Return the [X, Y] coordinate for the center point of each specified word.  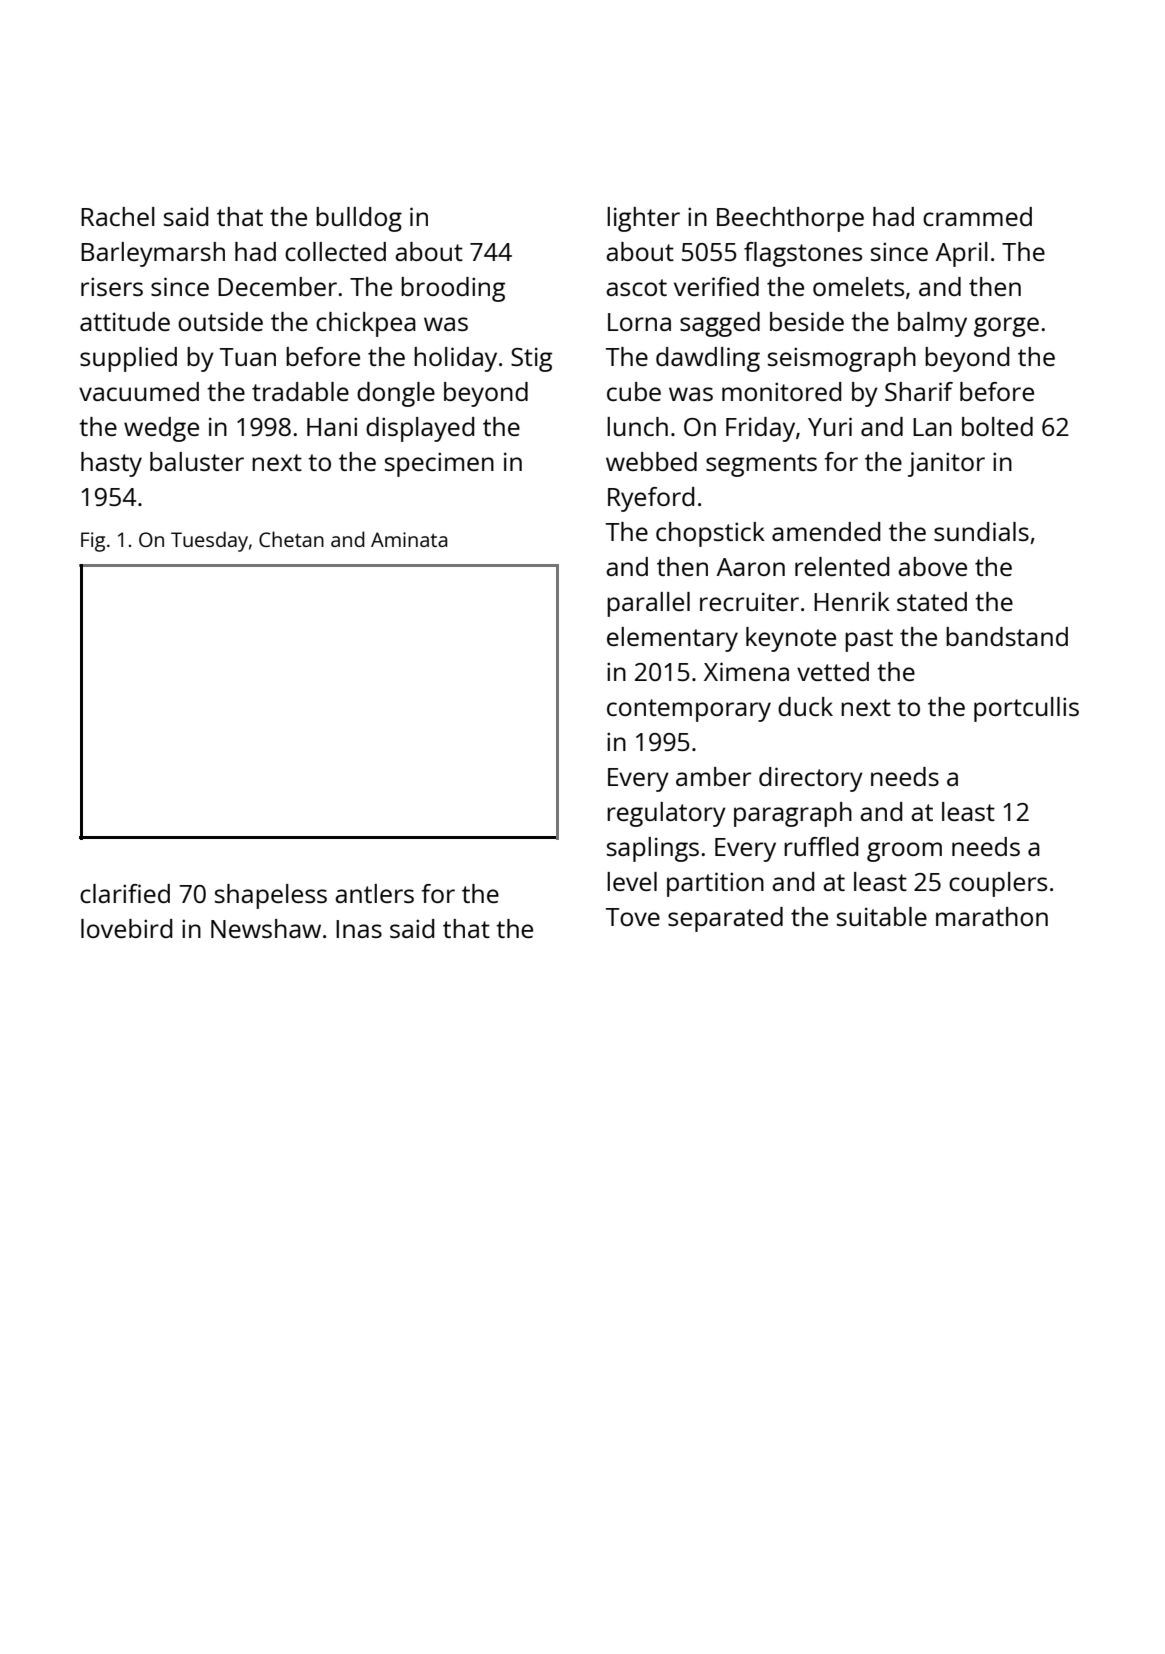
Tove [633, 917]
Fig [93, 542]
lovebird [126, 928]
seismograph [842, 359]
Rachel [118, 216]
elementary [672, 639]
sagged [720, 324]
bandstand [1007, 636]
